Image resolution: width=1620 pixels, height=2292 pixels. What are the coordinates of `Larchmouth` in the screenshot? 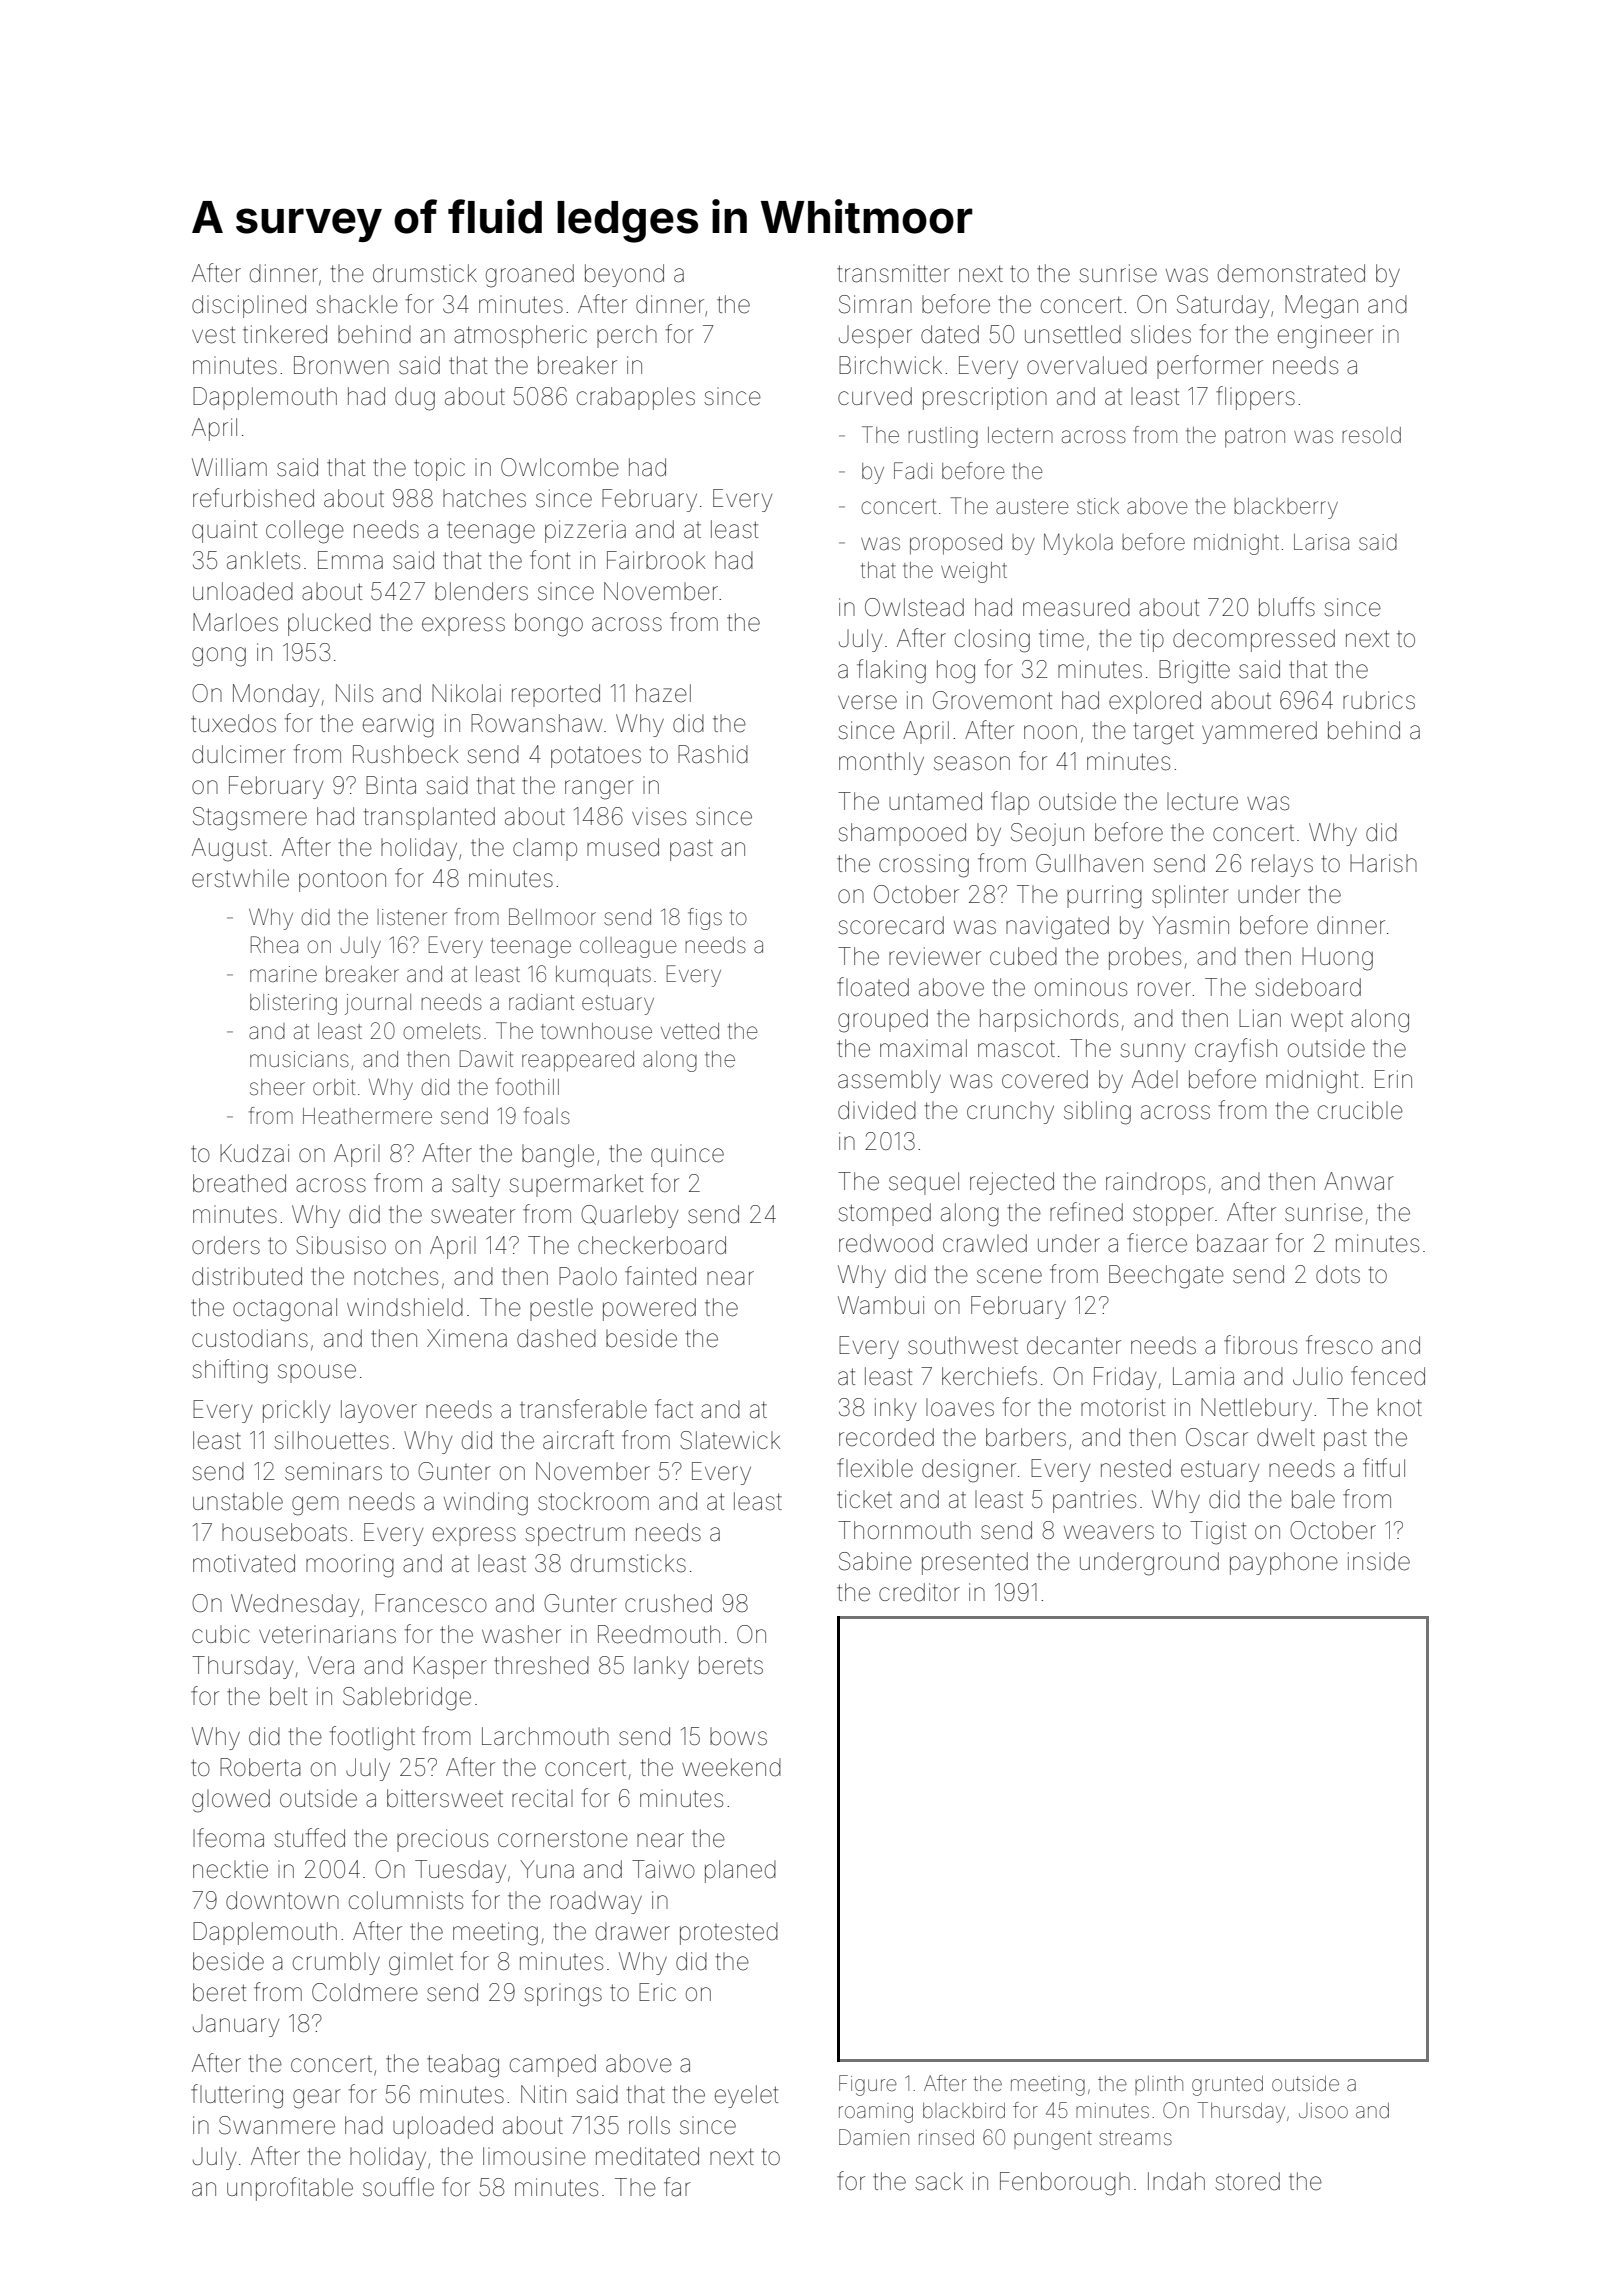 It's located at (545, 1736).
